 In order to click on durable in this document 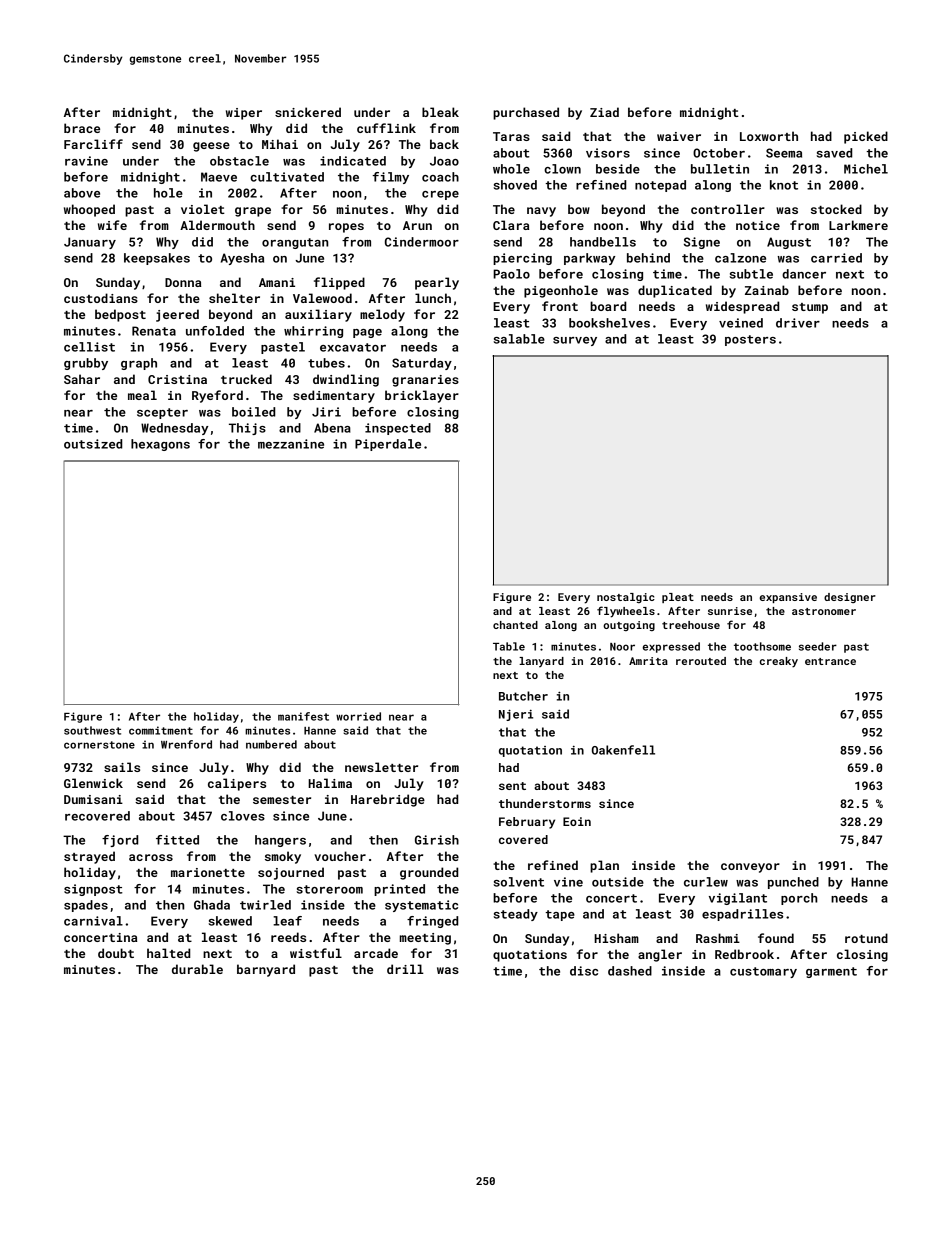, I will do `click(197, 969)`.
